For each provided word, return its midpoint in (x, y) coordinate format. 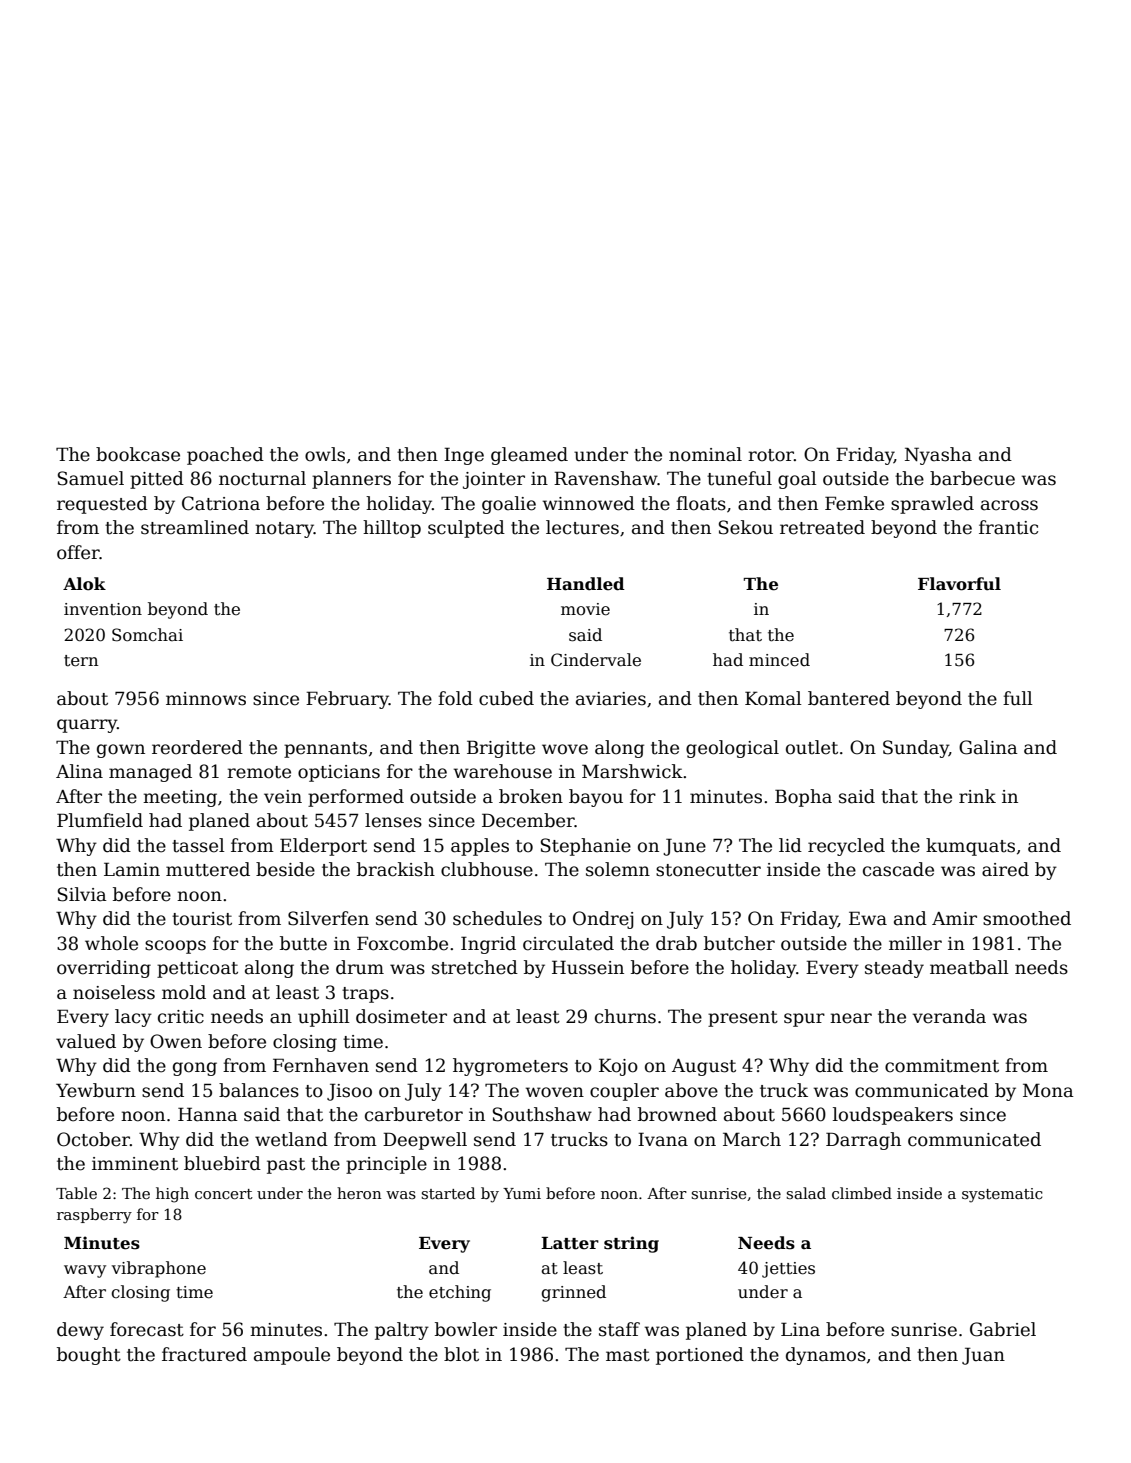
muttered (208, 869)
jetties (788, 1270)
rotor (771, 455)
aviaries (611, 699)
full (1018, 698)
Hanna (208, 1114)
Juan (983, 1356)
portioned (700, 1356)
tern (81, 661)
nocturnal (262, 478)
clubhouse (487, 869)
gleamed (529, 456)
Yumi (522, 1193)
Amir (954, 918)
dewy (80, 1331)
